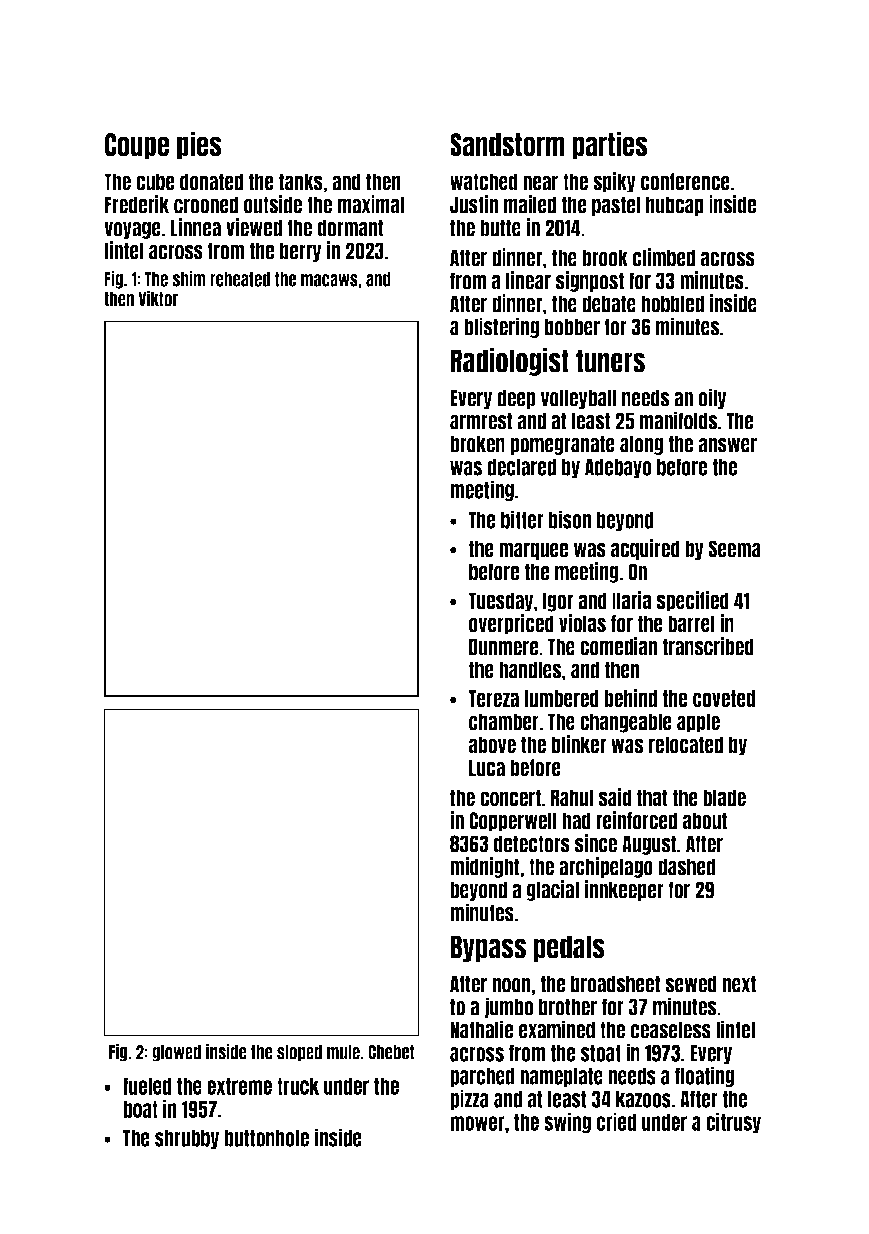 This page has height=1234, width=869. I want to click on parties, so click(609, 145).
